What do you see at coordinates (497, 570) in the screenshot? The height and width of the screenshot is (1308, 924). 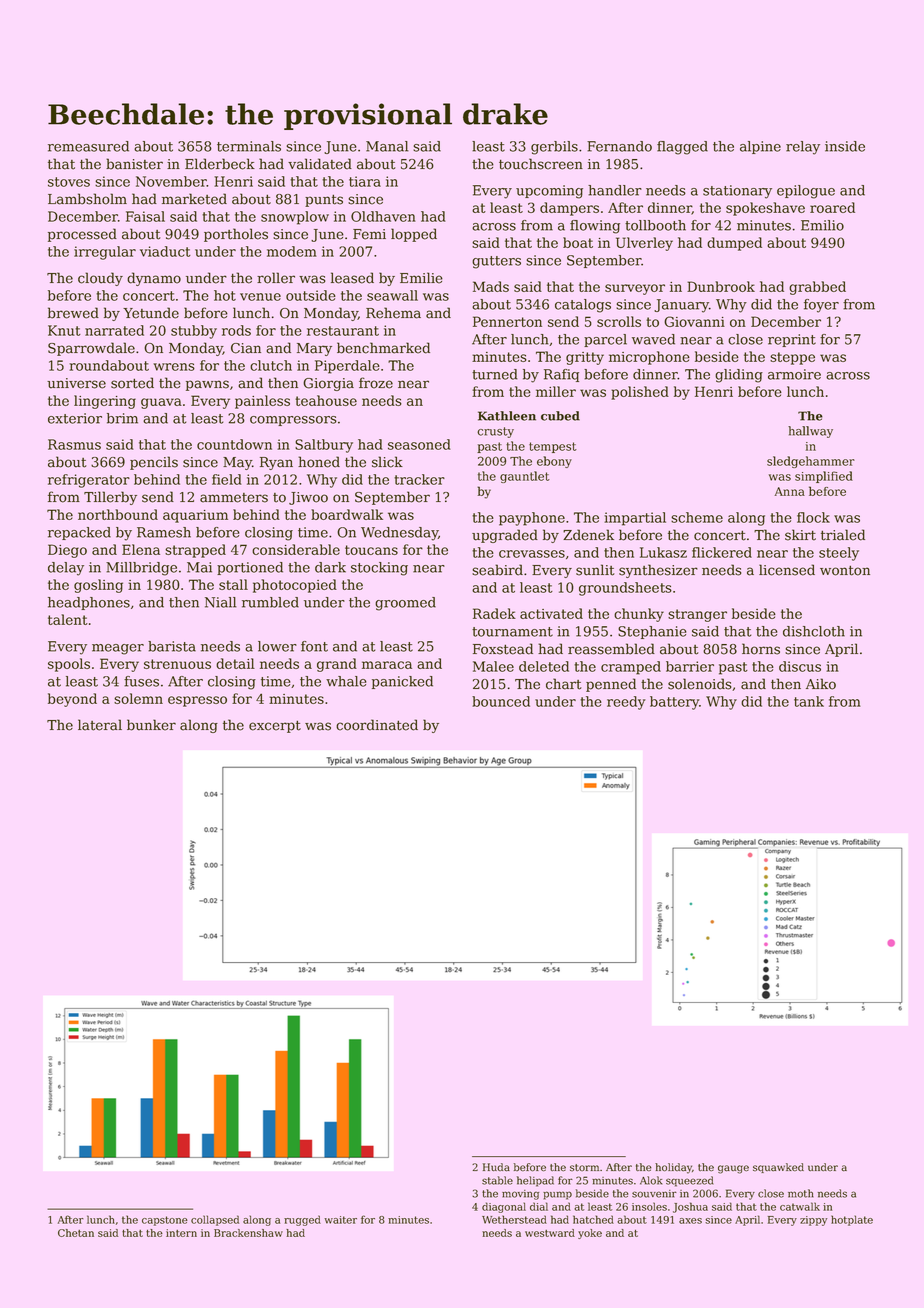 I see `seabird` at bounding box center [497, 570].
